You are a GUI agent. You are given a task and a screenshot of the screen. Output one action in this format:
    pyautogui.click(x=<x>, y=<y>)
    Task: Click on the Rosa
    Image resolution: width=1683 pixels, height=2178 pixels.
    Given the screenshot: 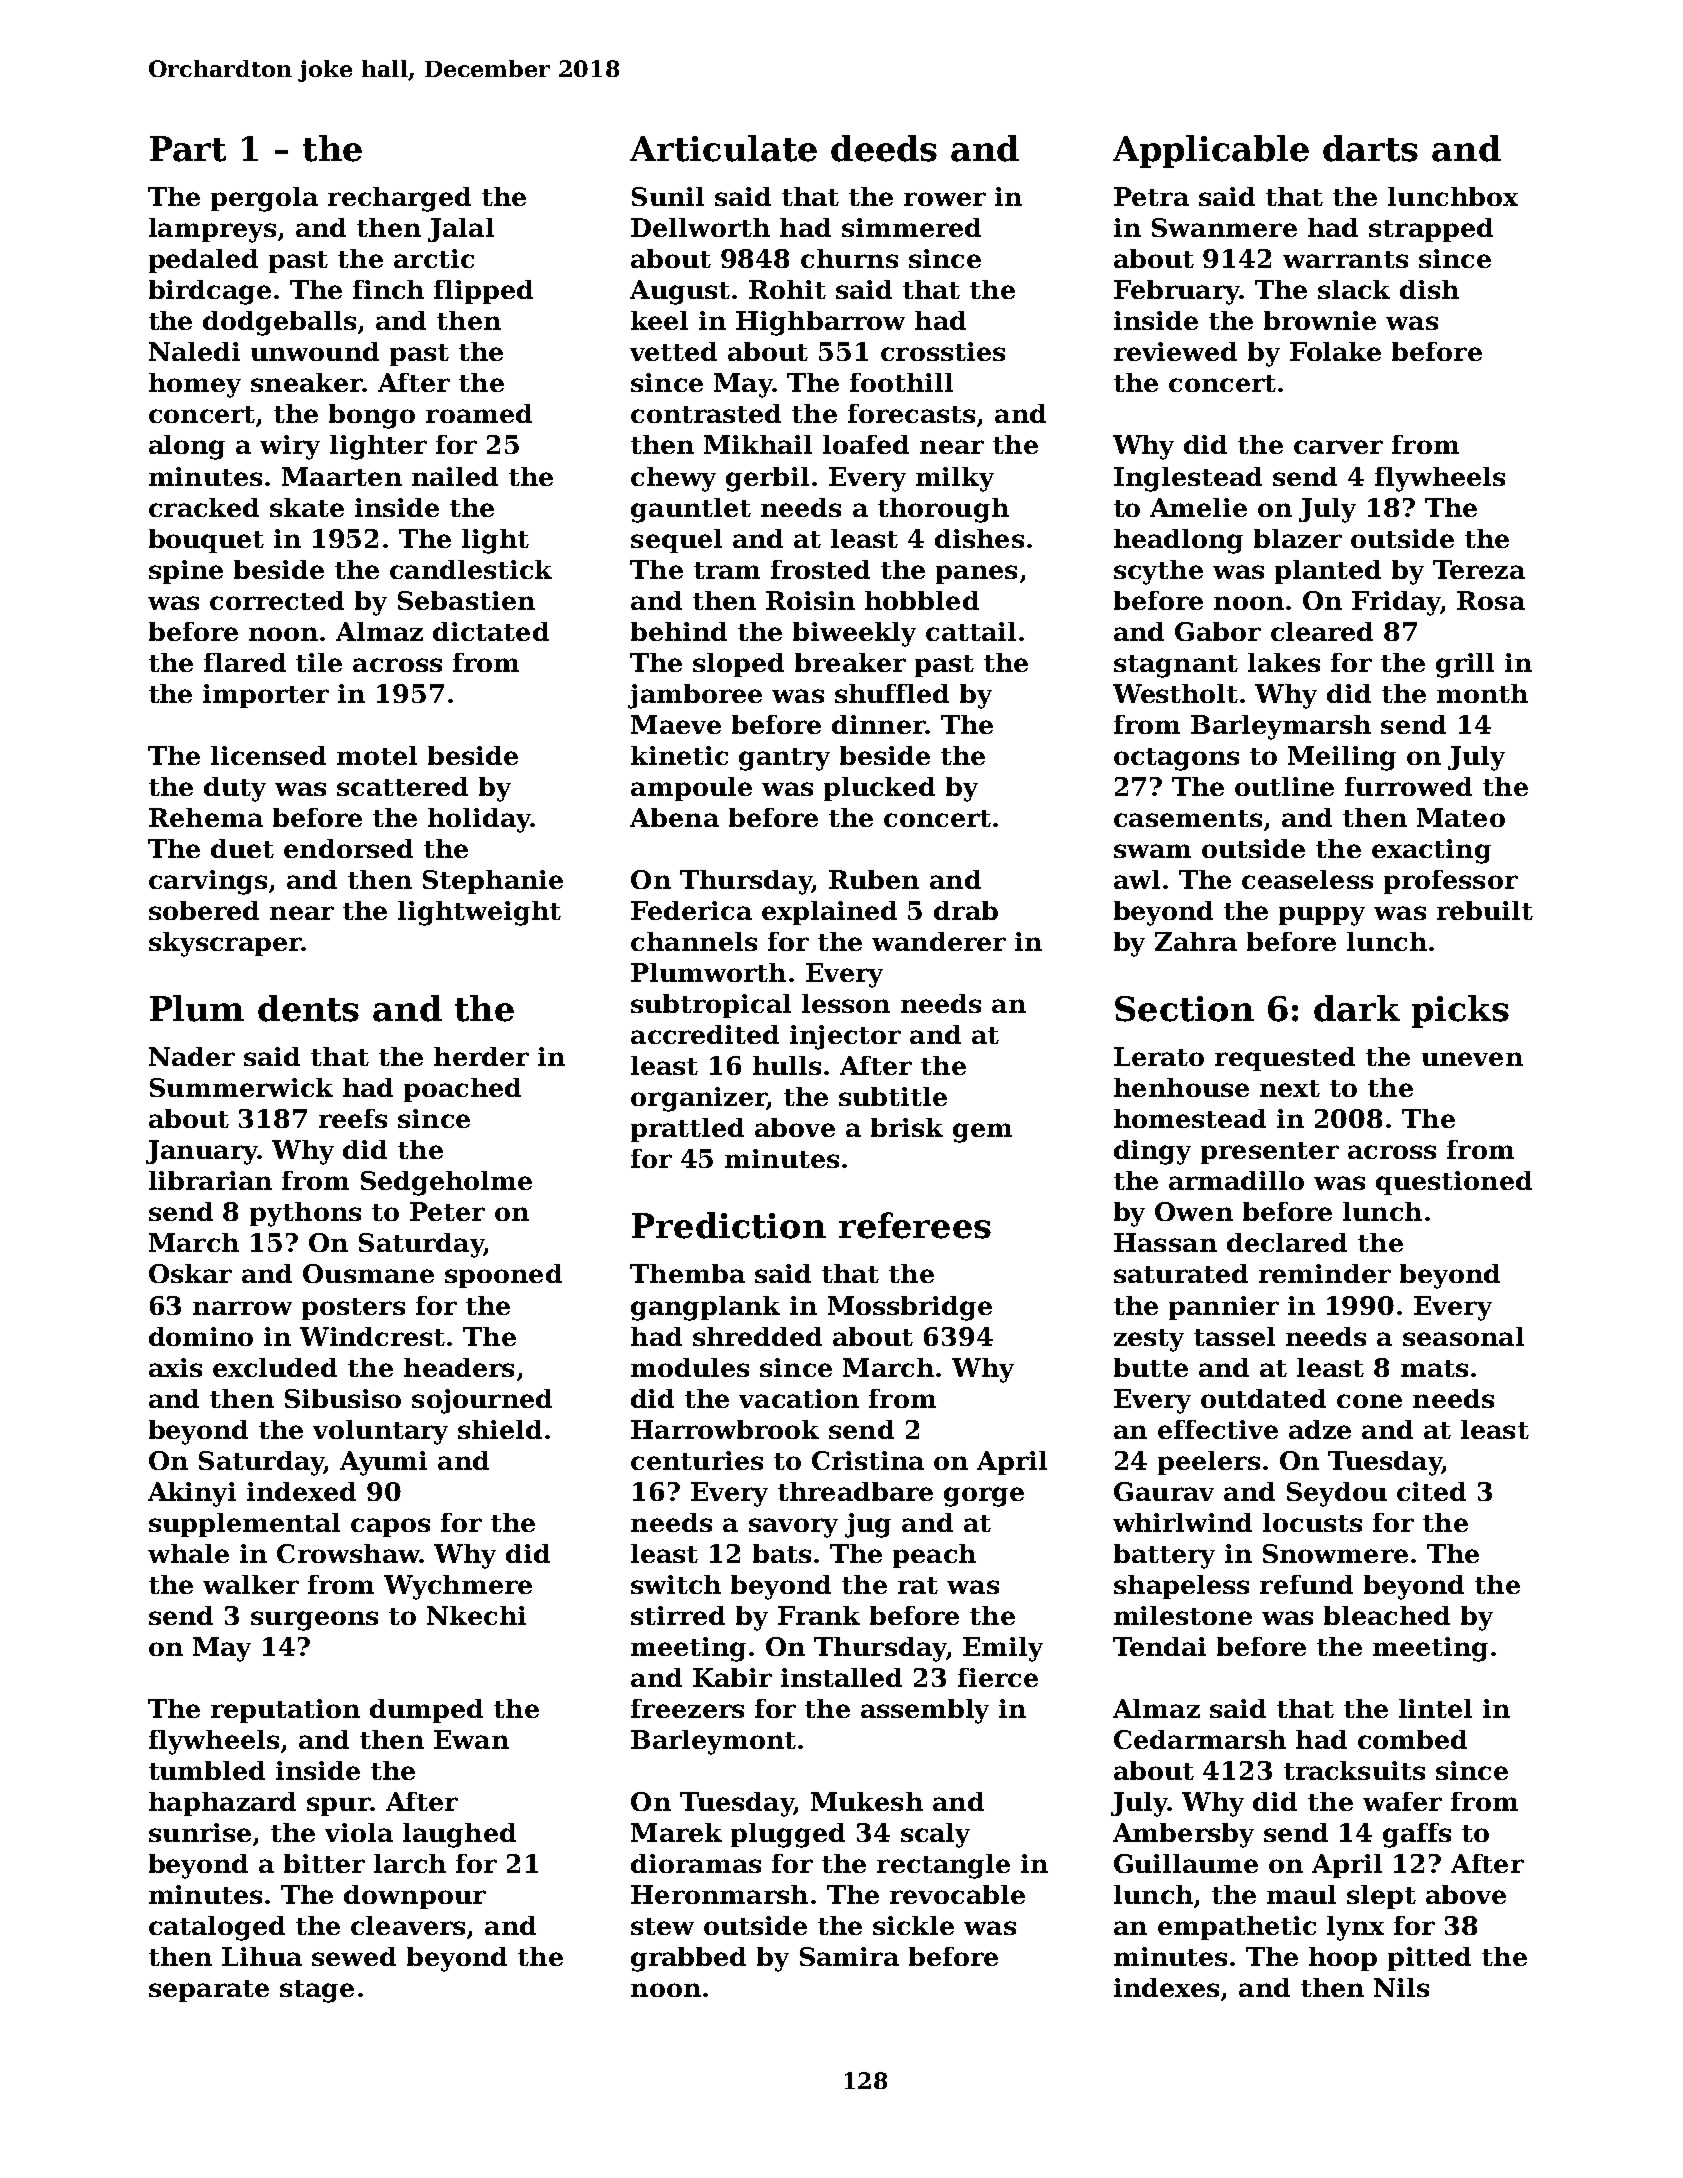 What is the action you would take?
    pyautogui.click(x=1491, y=600)
